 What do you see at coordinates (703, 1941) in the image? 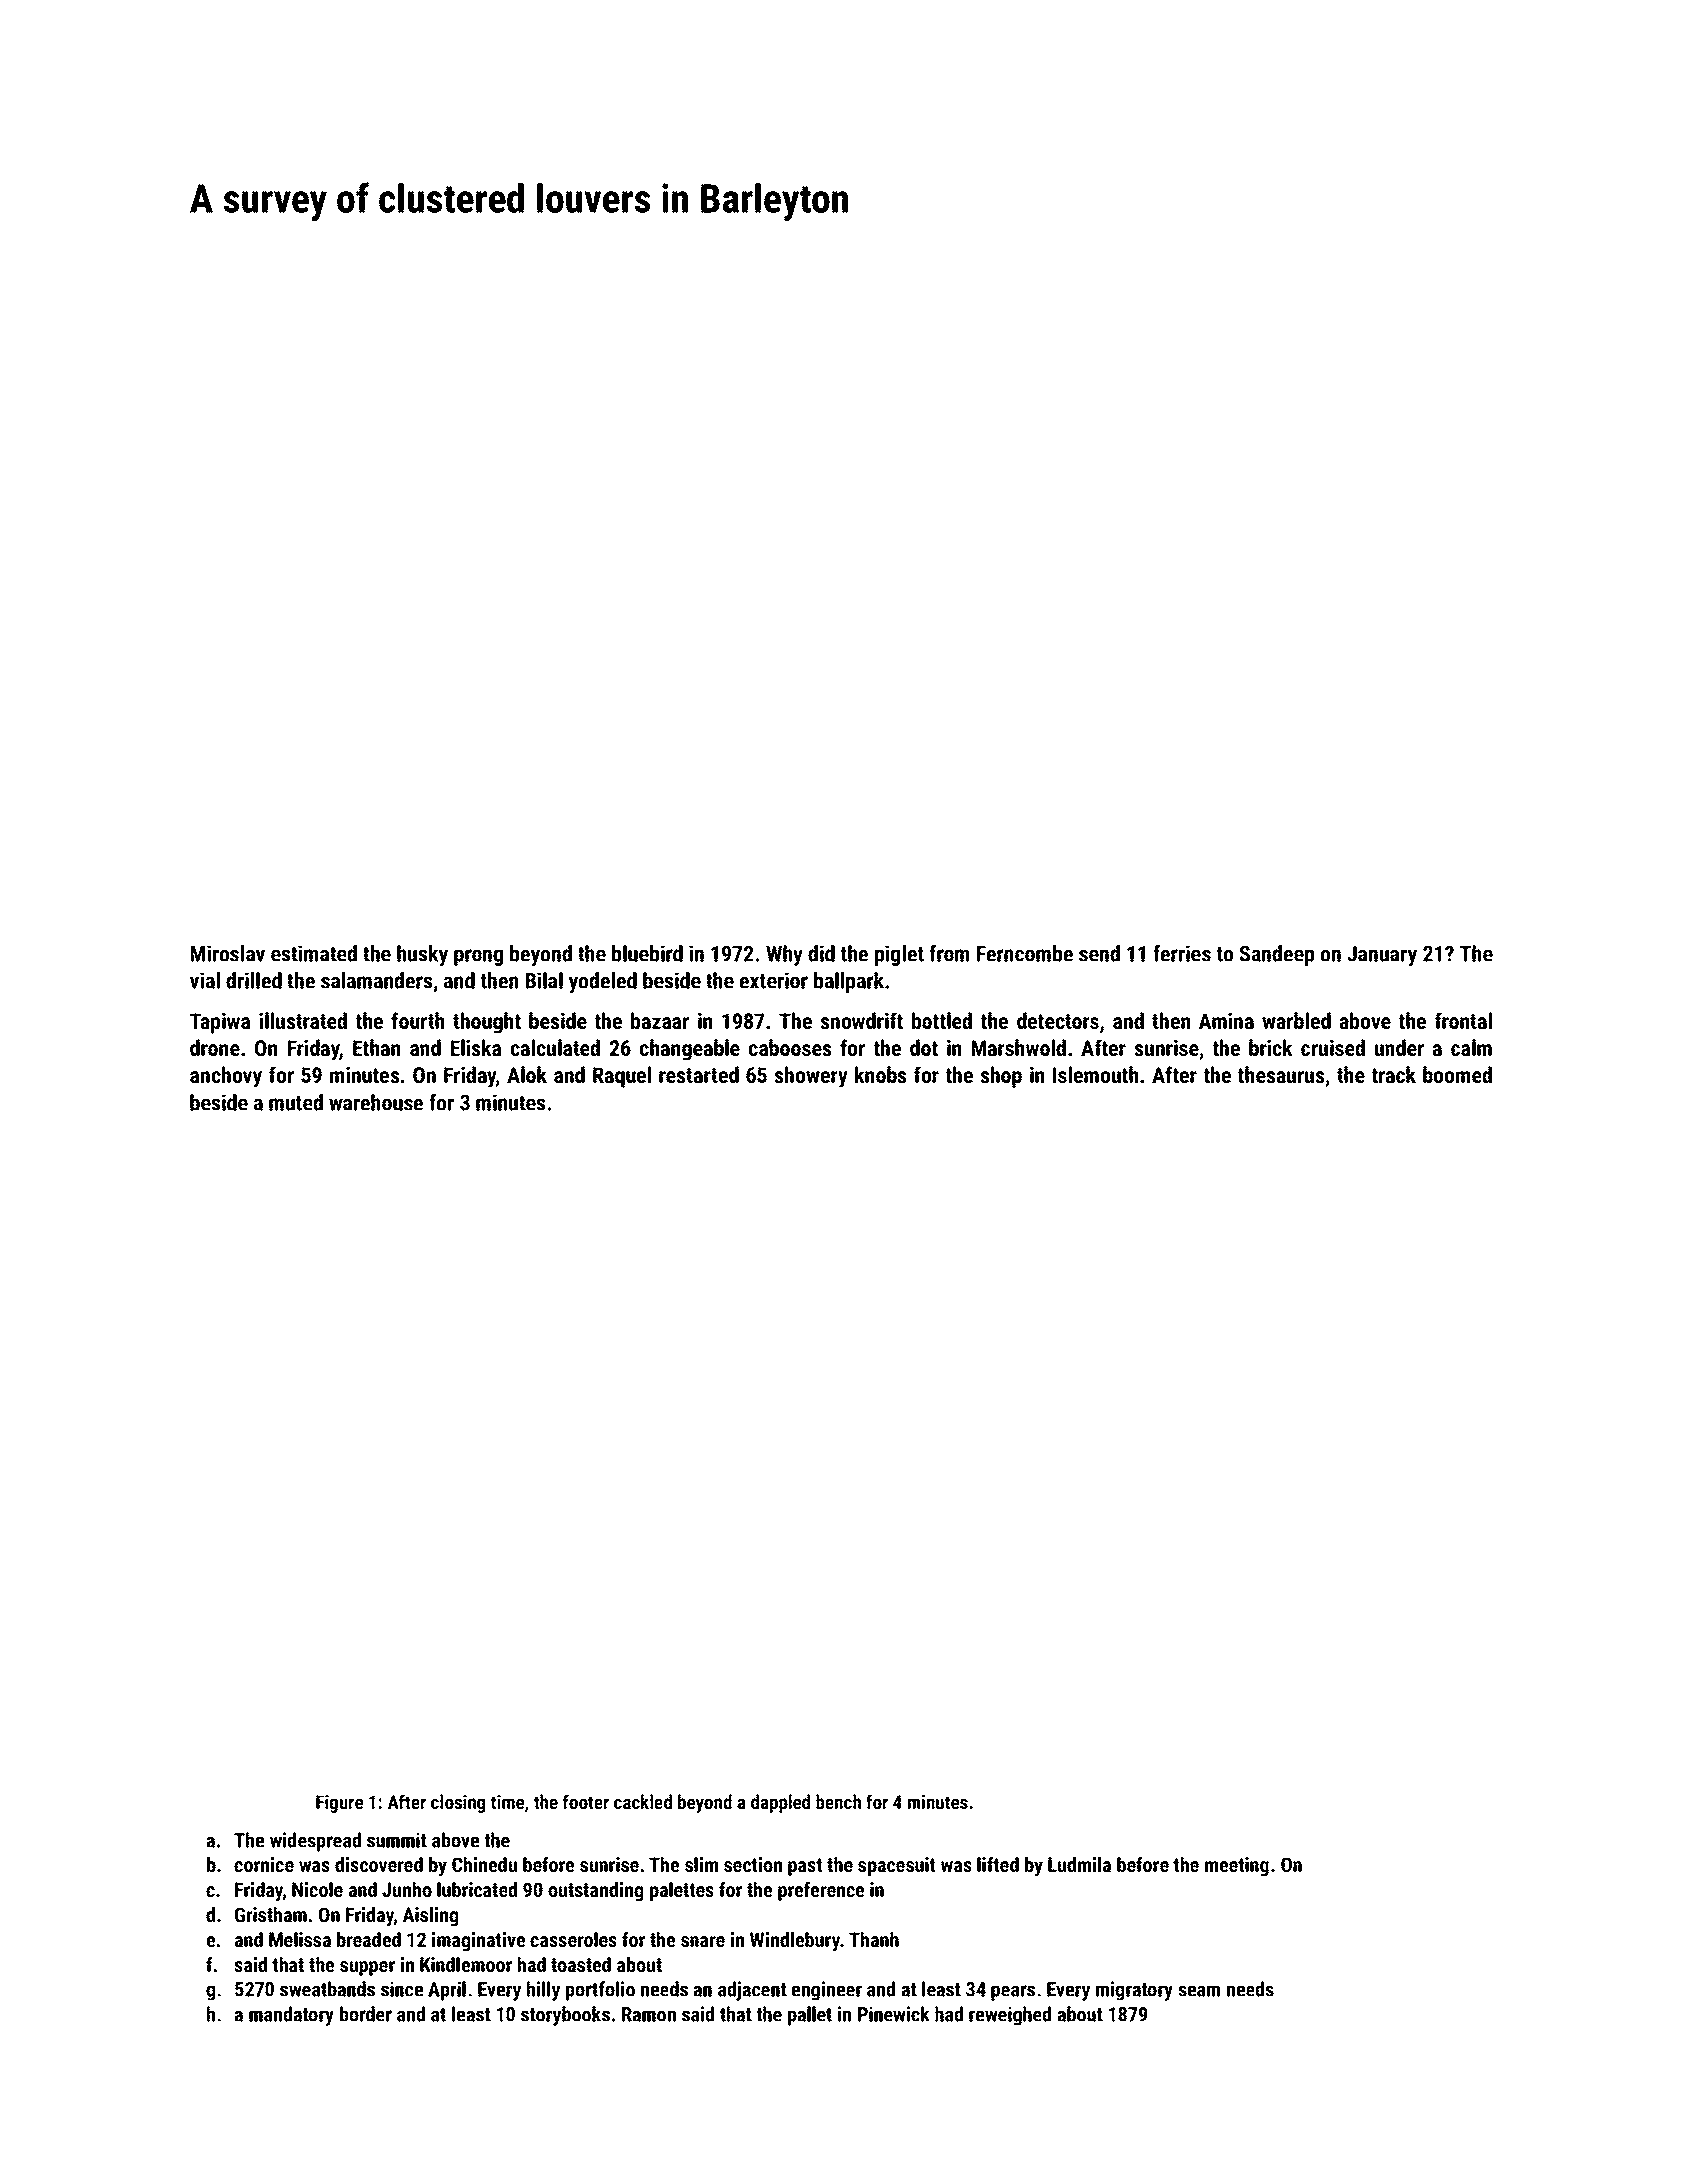
I see `snare` at bounding box center [703, 1941].
